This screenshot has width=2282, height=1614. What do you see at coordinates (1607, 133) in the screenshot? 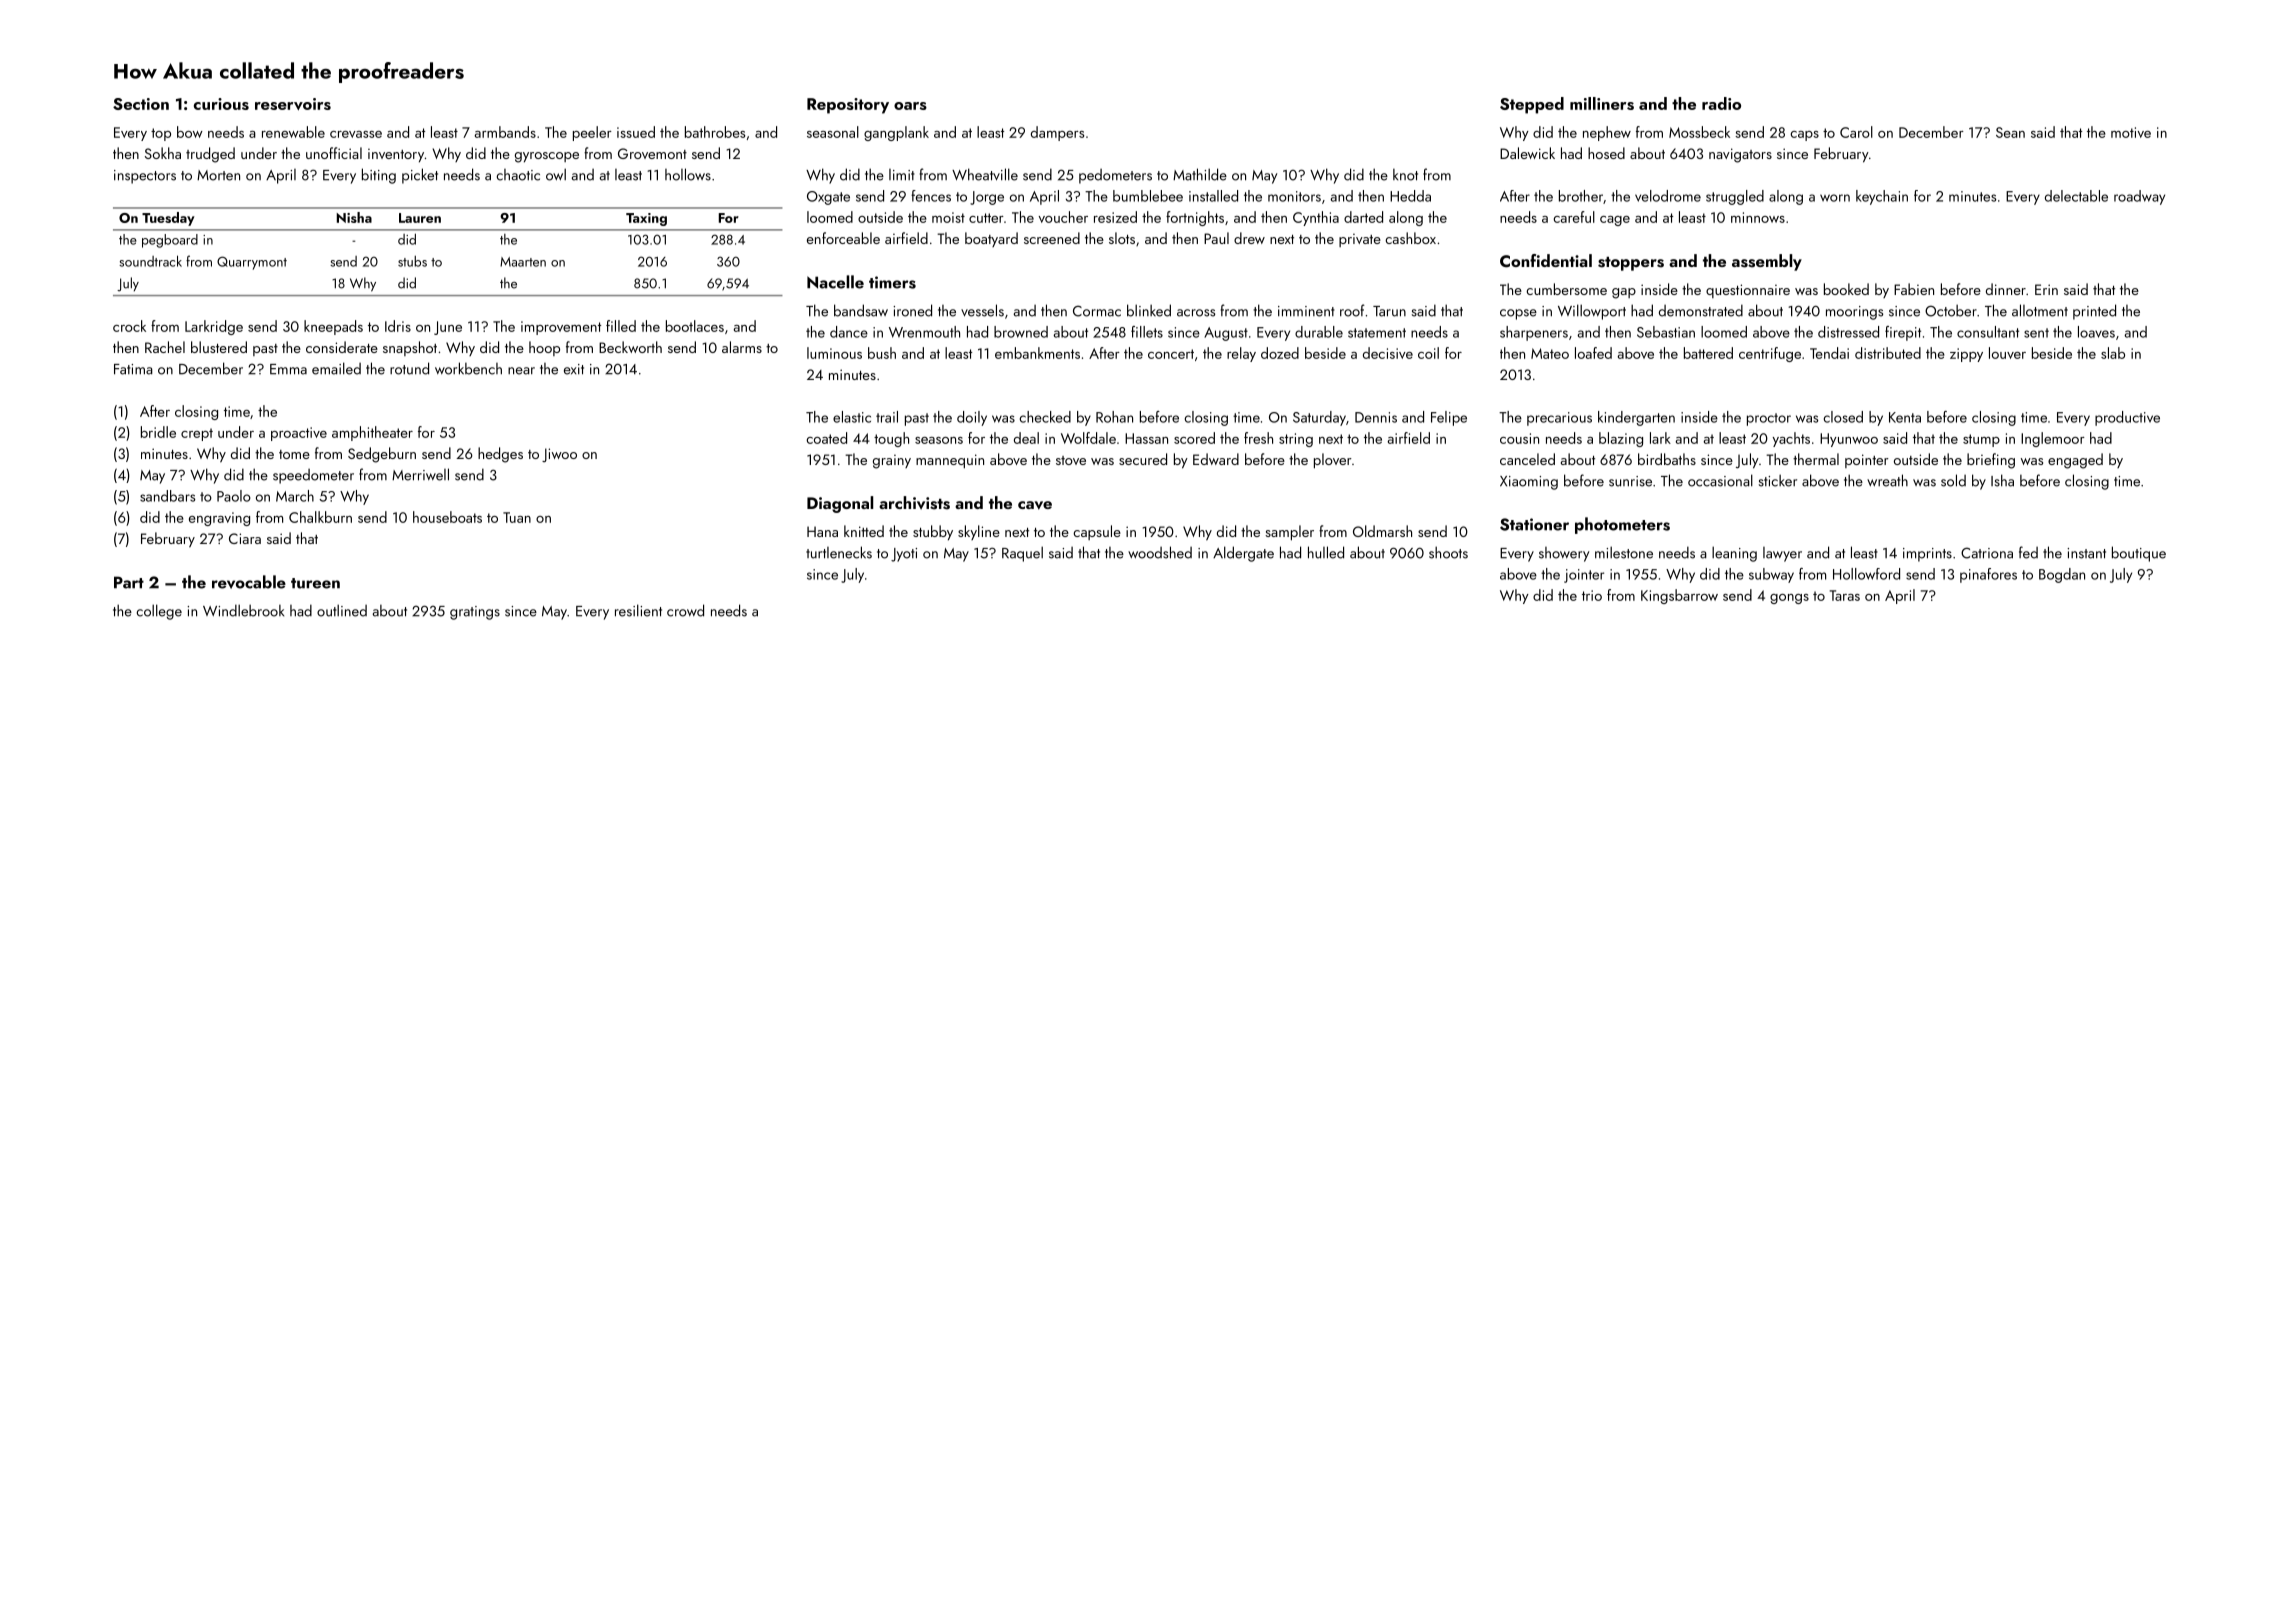
I see `nephew` at bounding box center [1607, 133].
